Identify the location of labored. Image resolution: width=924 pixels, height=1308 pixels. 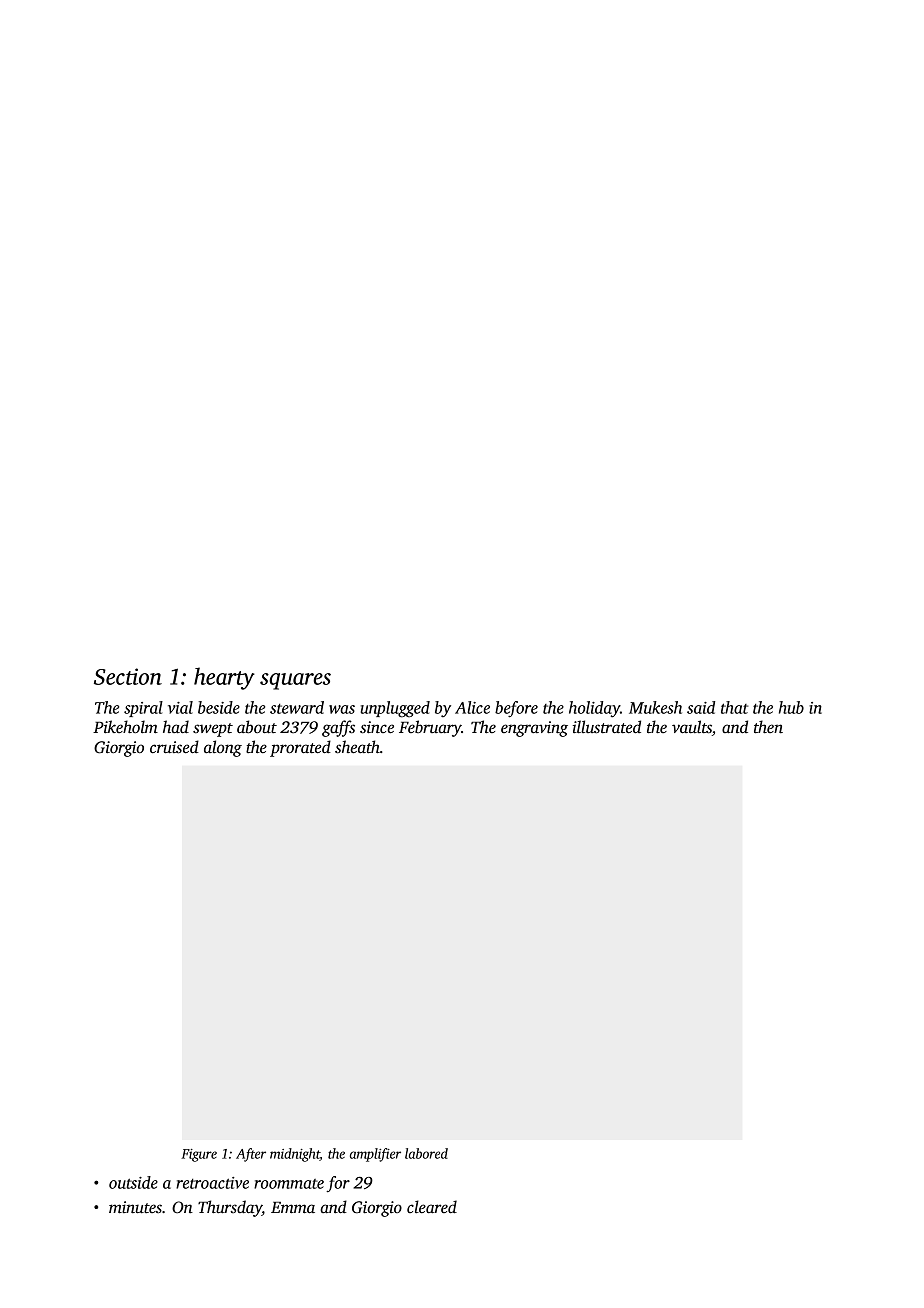
(426, 1153).
